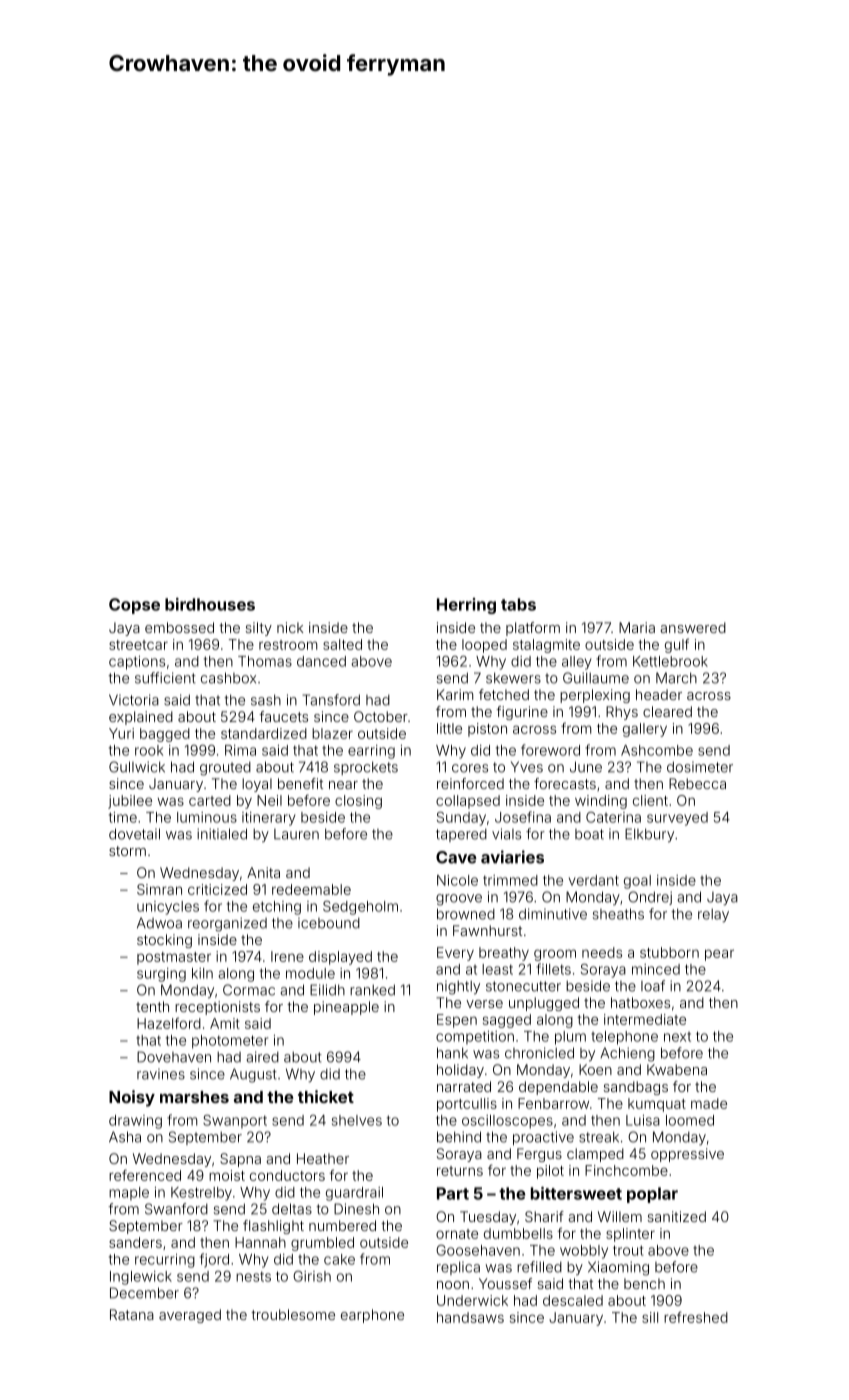 Image resolution: width=849 pixels, height=1400 pixels. I want to click on Fawnhurst, so click(487, 930).
